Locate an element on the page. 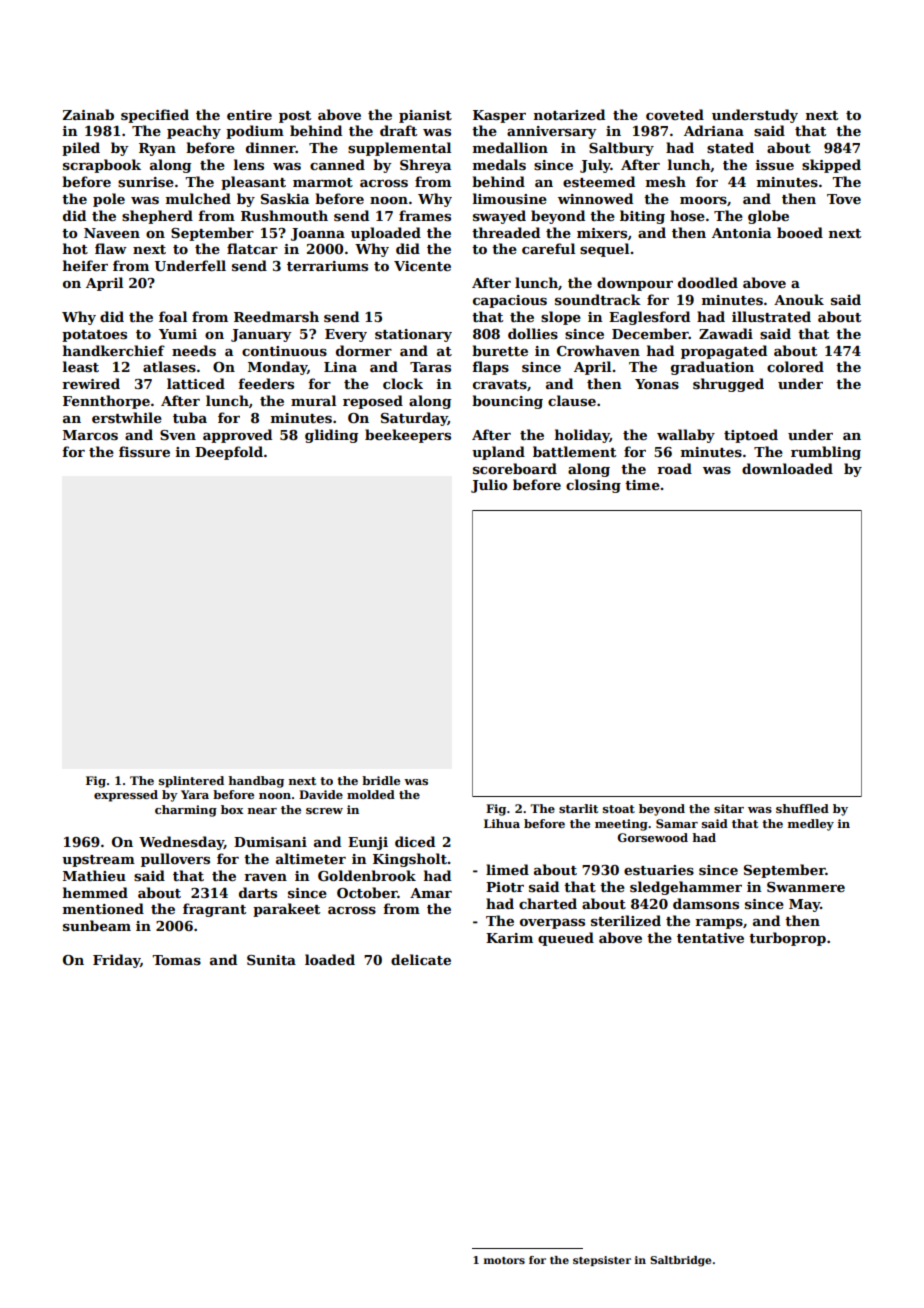  mulched is located at coordinates (198, 198).
